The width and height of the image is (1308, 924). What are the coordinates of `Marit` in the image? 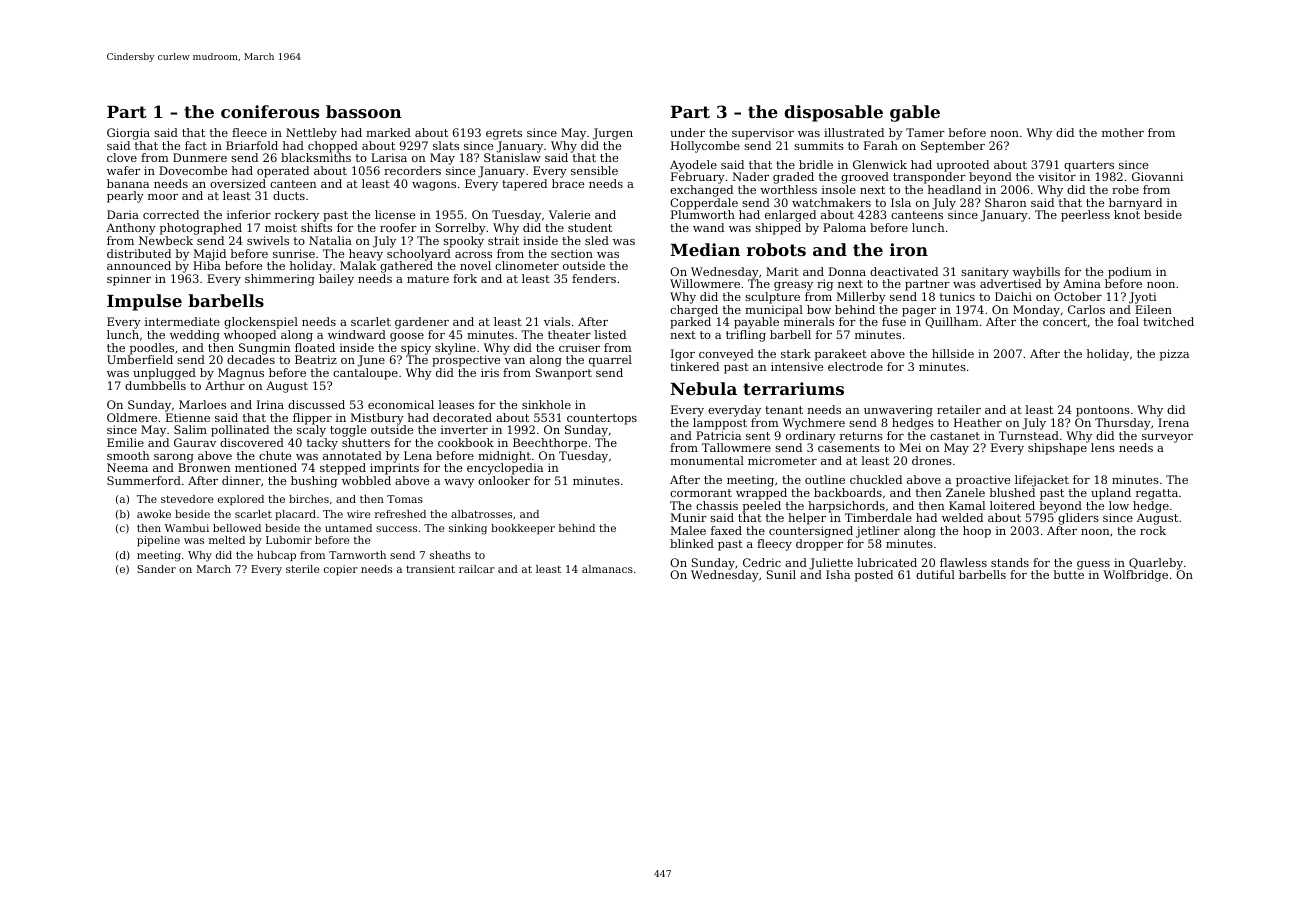 It's located at (782, 271).
